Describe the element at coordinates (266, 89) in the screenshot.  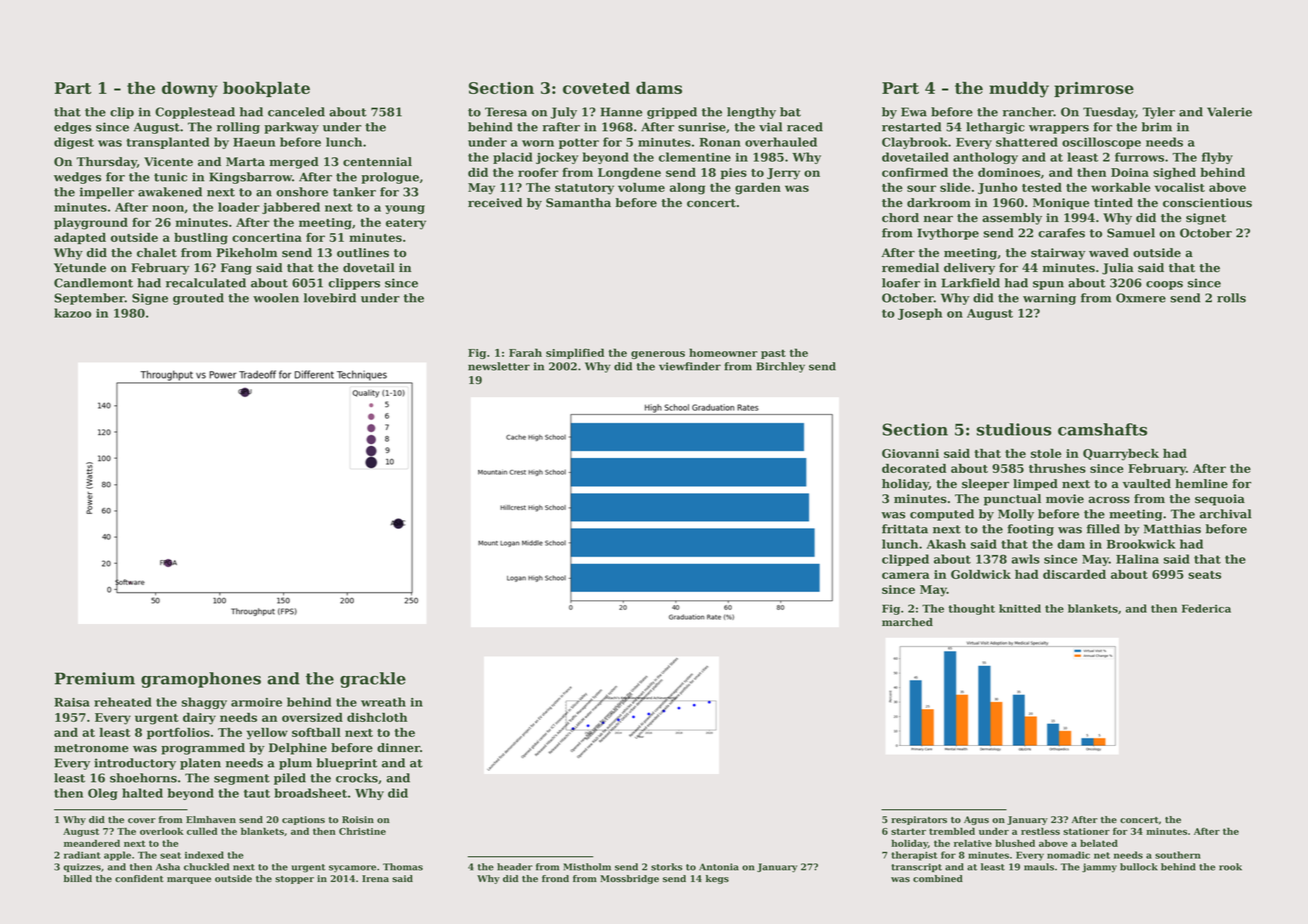
I see `bookplate` at that location.
